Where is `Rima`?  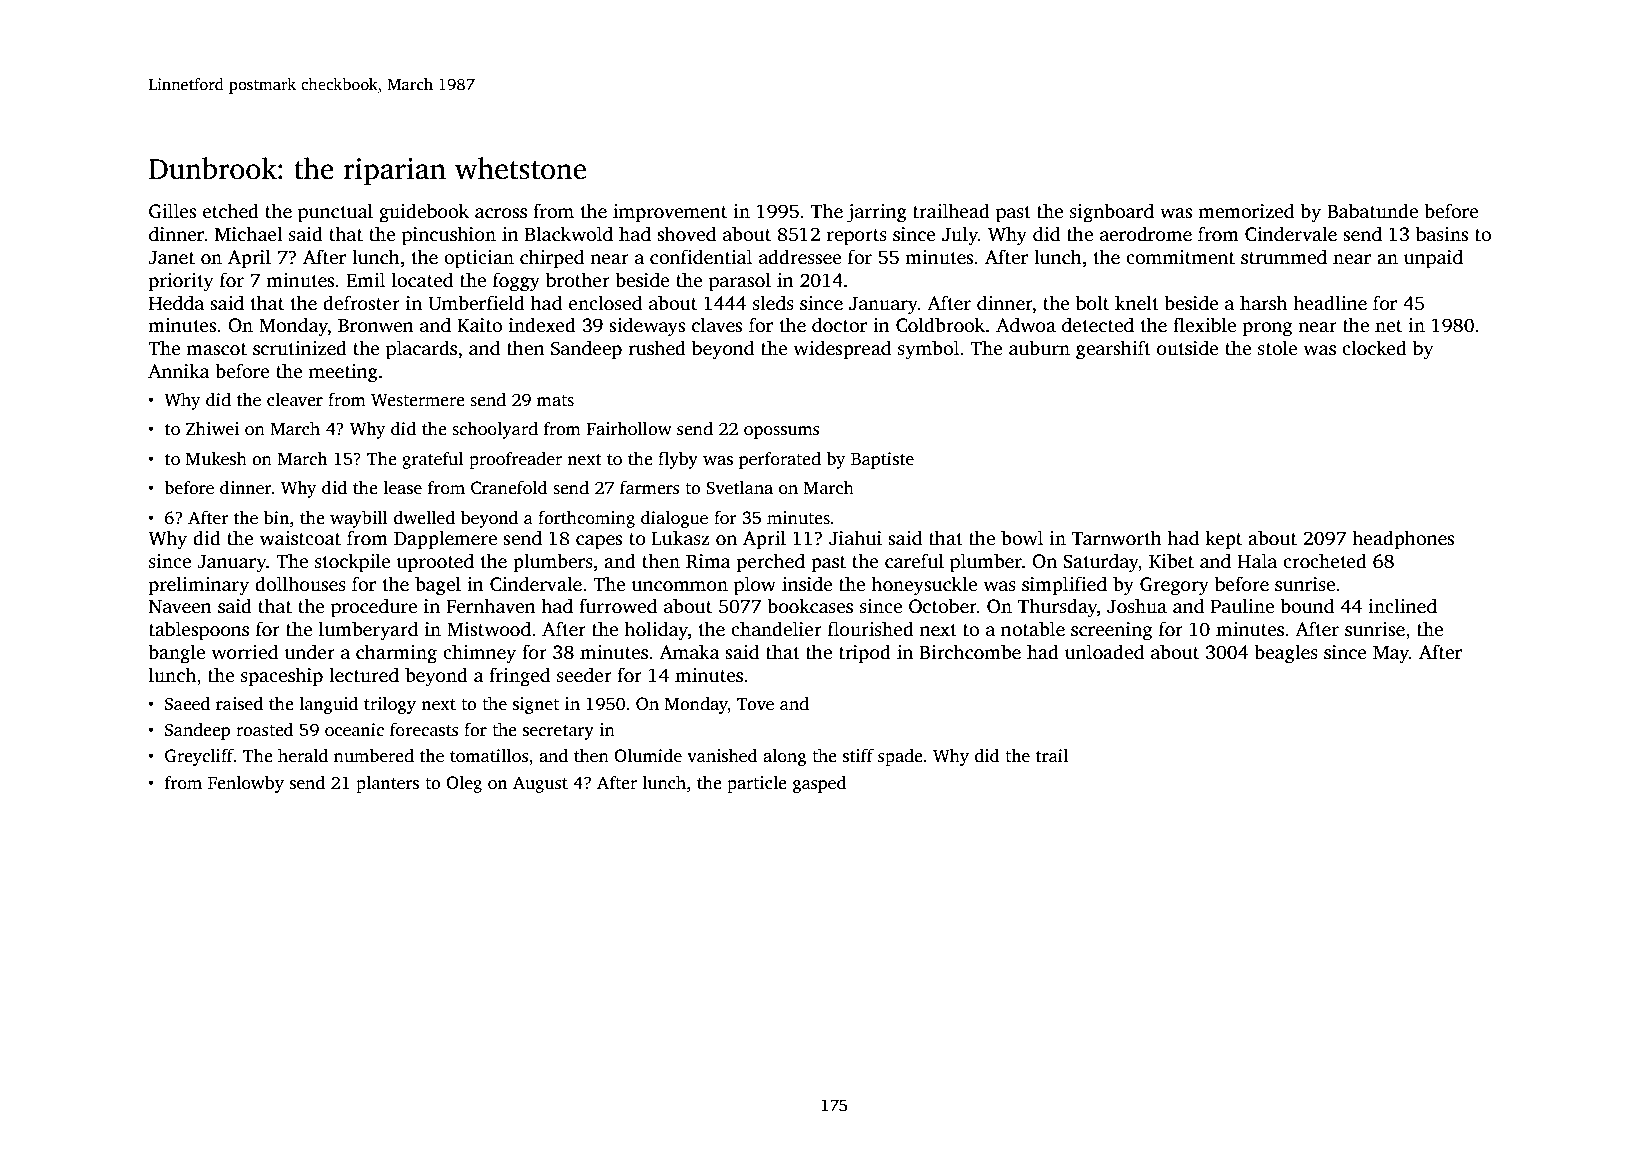
Rima is located at coordinates (708, 561).
